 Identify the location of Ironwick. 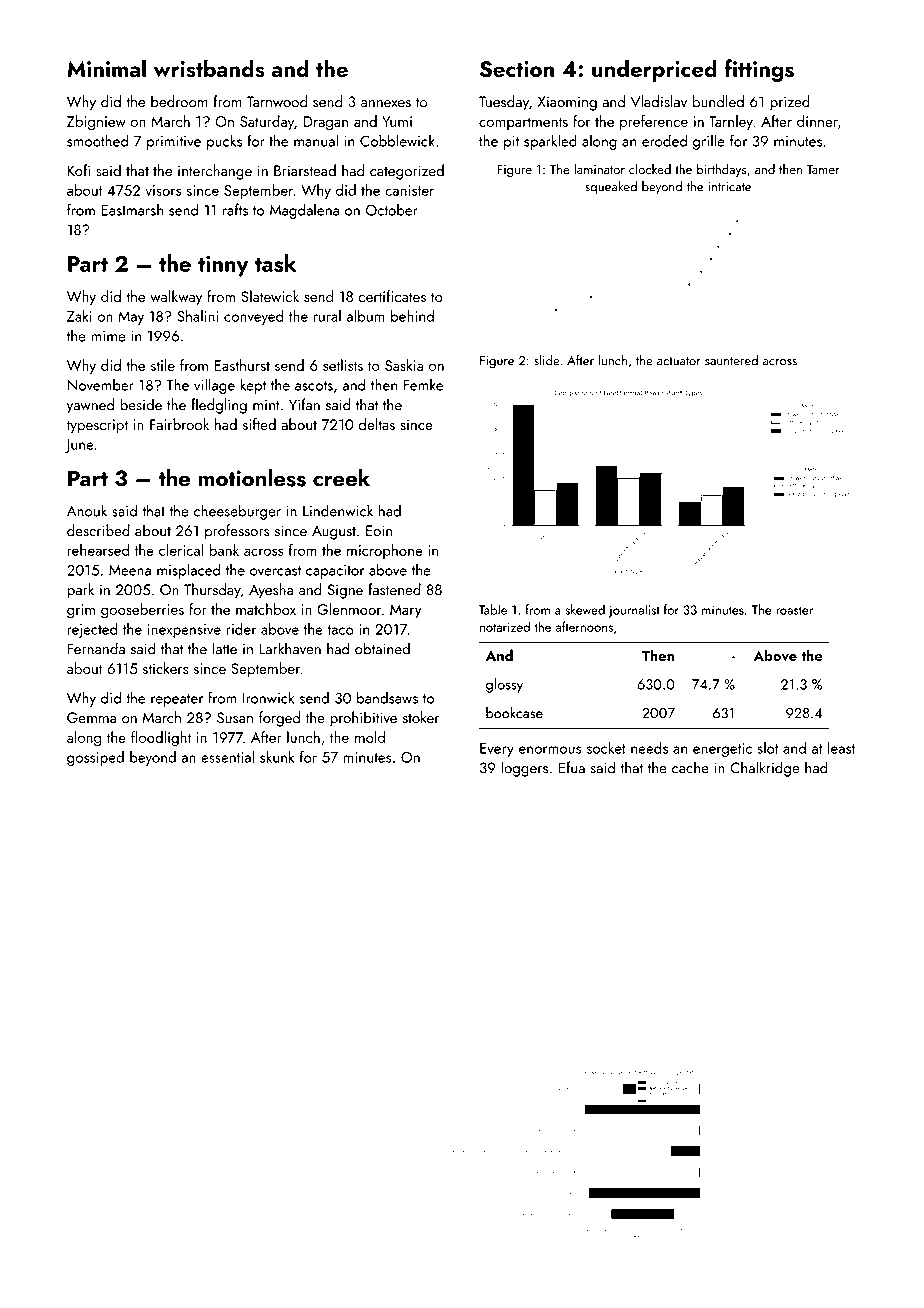
(268, 697).
